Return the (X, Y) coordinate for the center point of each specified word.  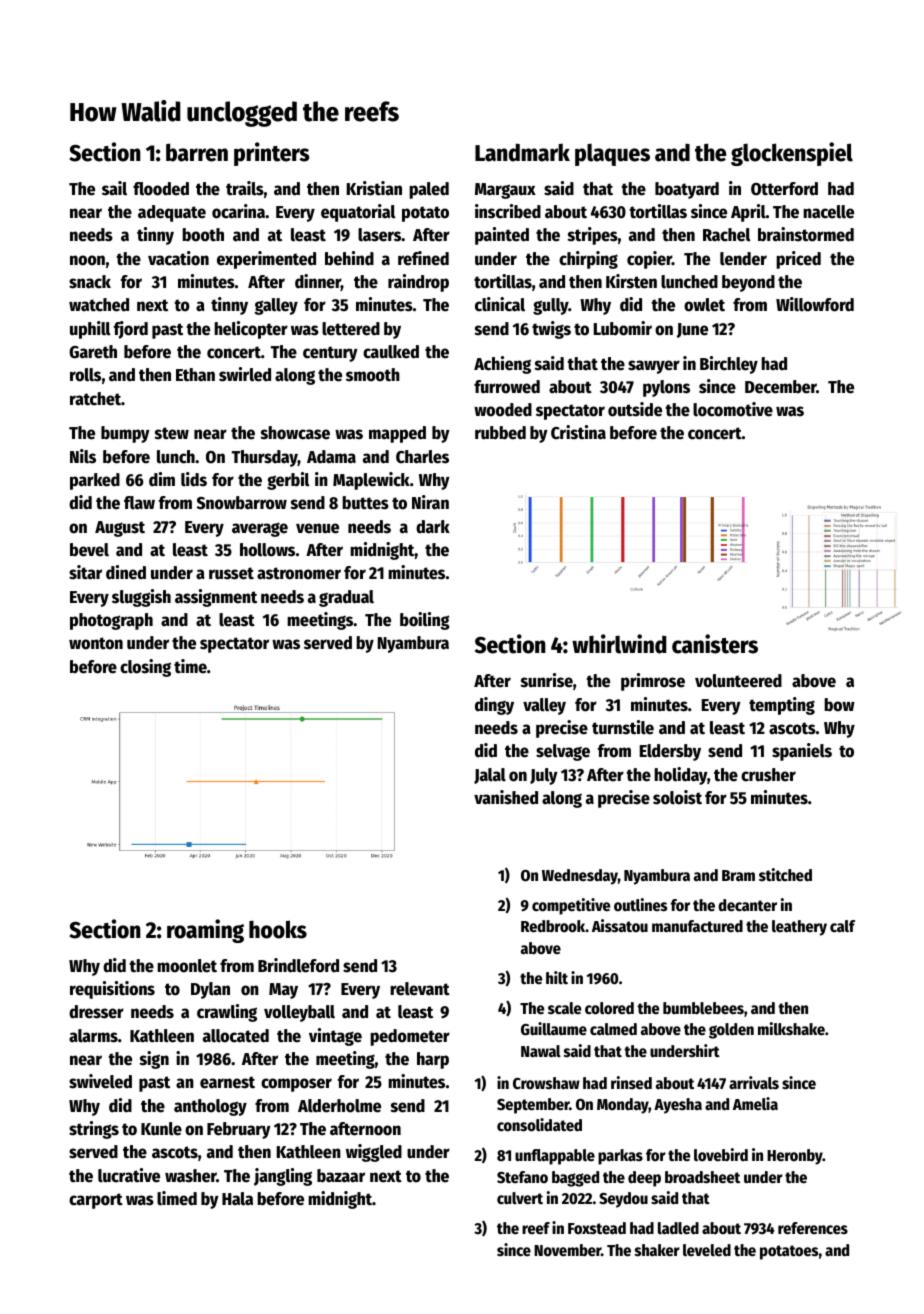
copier (649, 260)
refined (423, 258)
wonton (96, 643)
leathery (799, 928)
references (813, 1228)
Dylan (210, 990)
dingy (494, 706)
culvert (520, 1198)
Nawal (541, 1051)
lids (194, 479)
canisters (715, 644)
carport (96, 1201)
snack (90, 282)
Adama (331, 457)
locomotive (733, 409)
